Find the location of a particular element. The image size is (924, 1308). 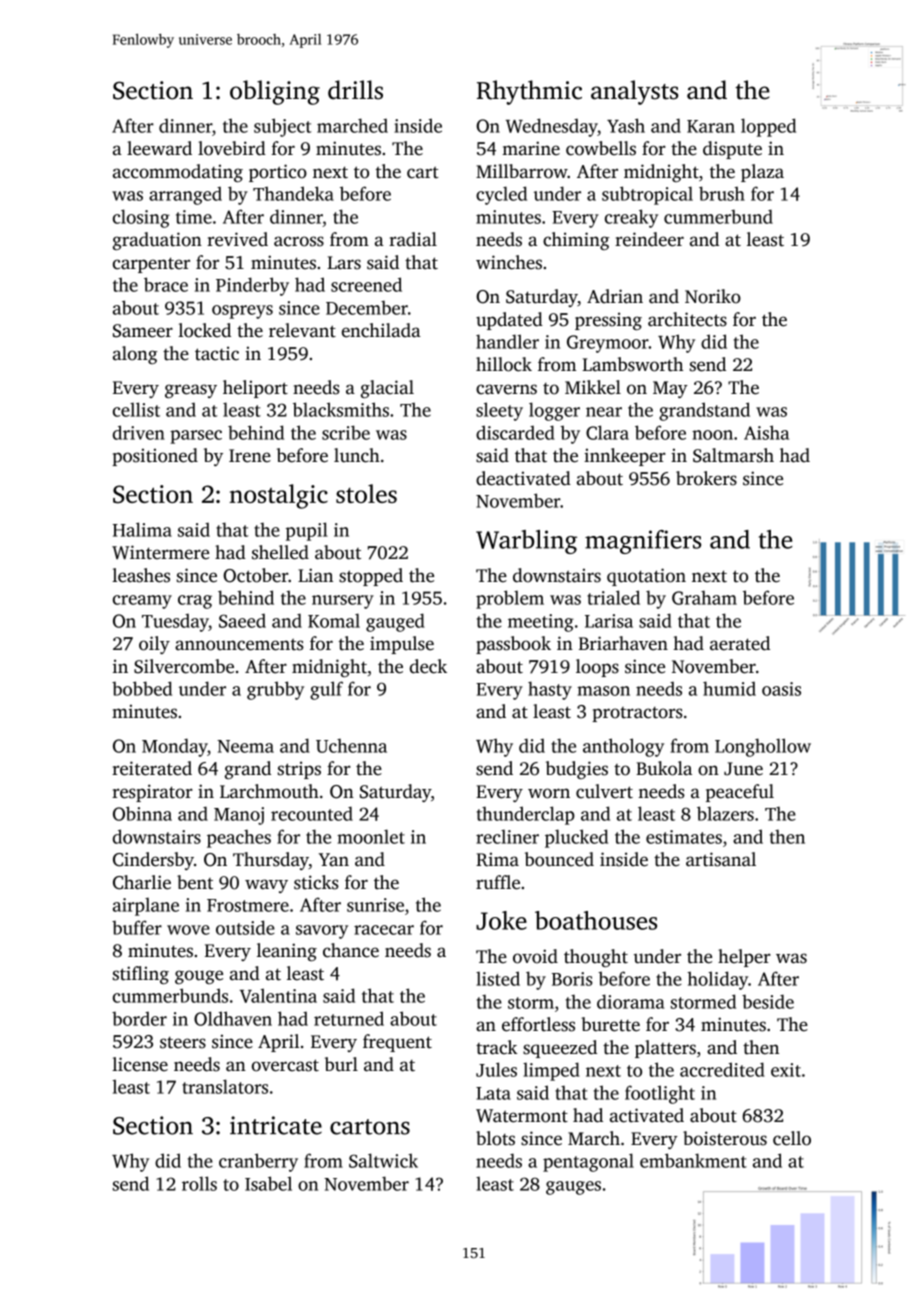

embankment is located at coordinates (693, 1160).
